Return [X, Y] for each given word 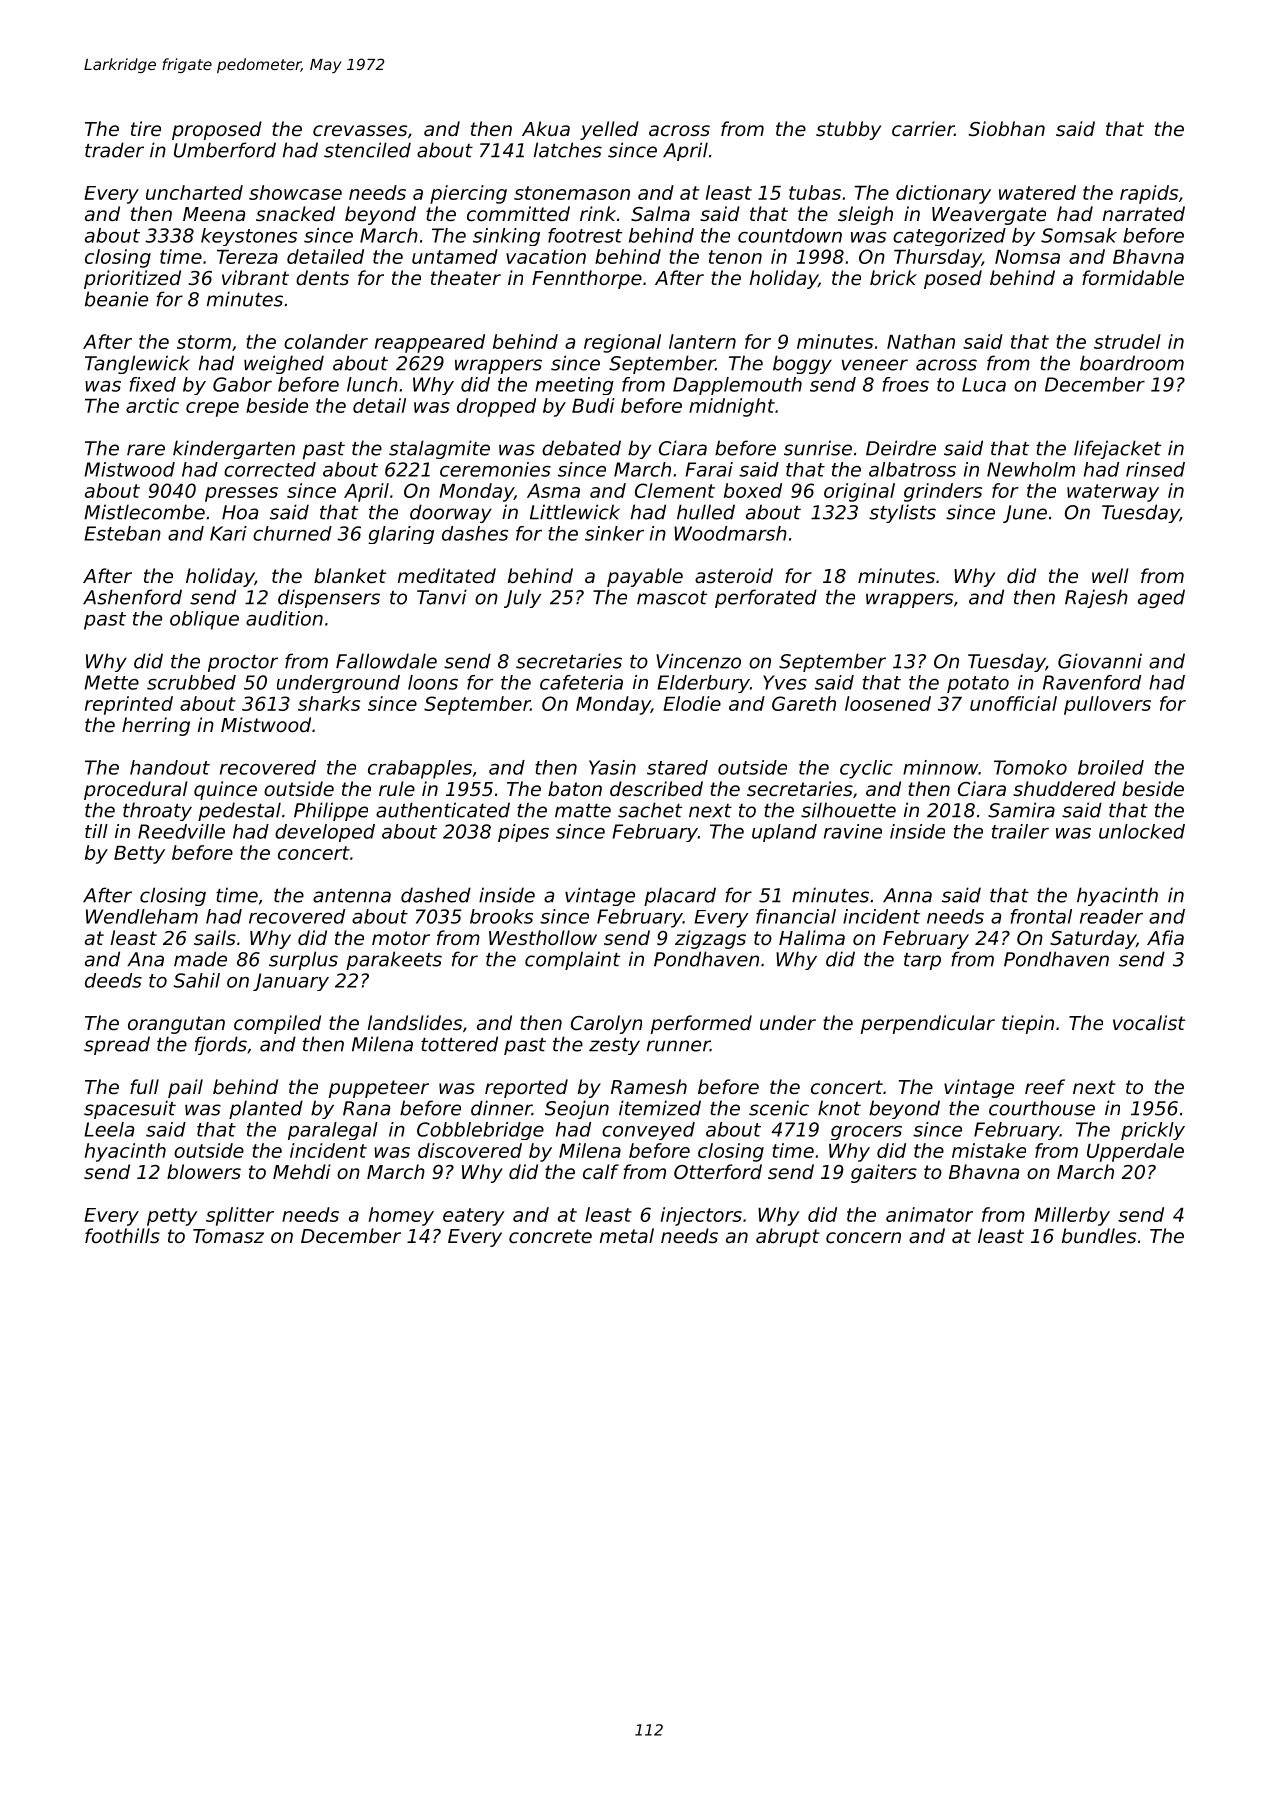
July [522, 598]
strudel [1127, 341]
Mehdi [302, 1171]
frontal [1041, 916]
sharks [329, 703]
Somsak [1079, 235]
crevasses [360, 130]
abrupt [788, 1237]
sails [215, 937]
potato [978, 684]
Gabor [242, 384]
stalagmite [439, 449]
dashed [436, 895]
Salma [660, 213]
